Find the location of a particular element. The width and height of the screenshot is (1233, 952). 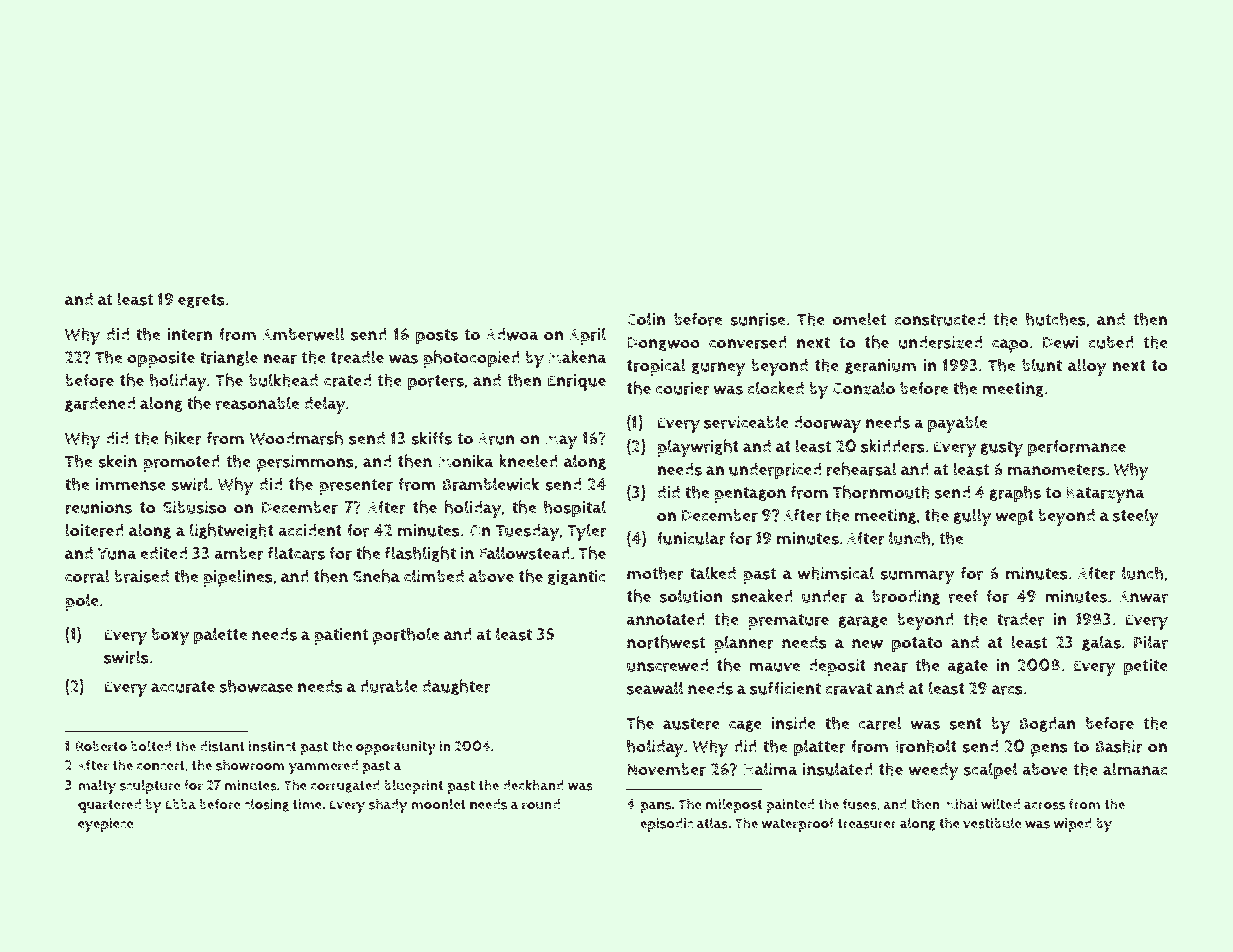

Thornmouth is located at coordinates (881, 492).
